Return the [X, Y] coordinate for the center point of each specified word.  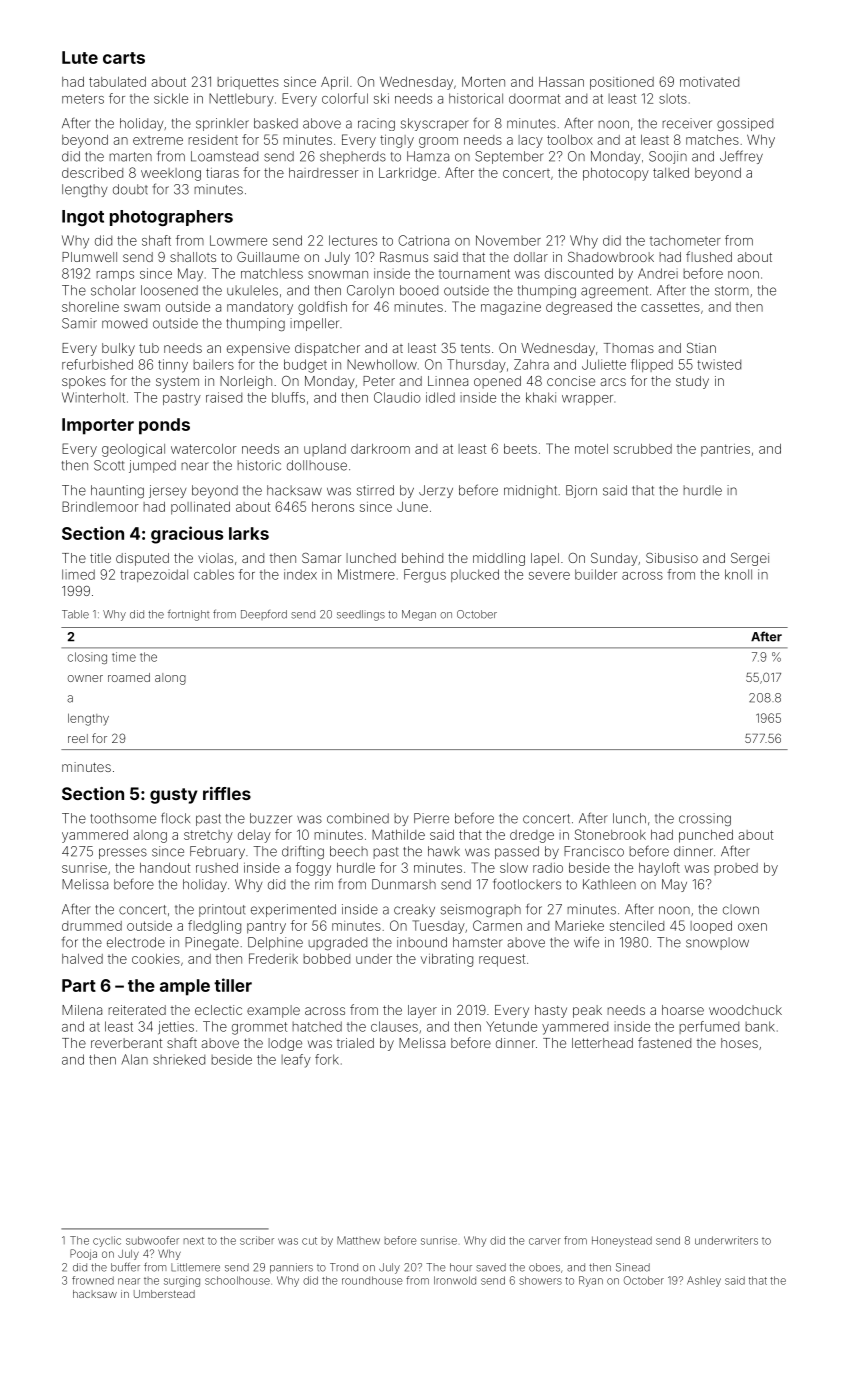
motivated [709, 82]
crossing [705, 819]
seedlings [361, 615]
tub [149, 348]
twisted [719, 364]
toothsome [123, 818]
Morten [483, 81]
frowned [93, 1280]
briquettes [248, 83]
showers [540, 1280]
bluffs [288, 397]
